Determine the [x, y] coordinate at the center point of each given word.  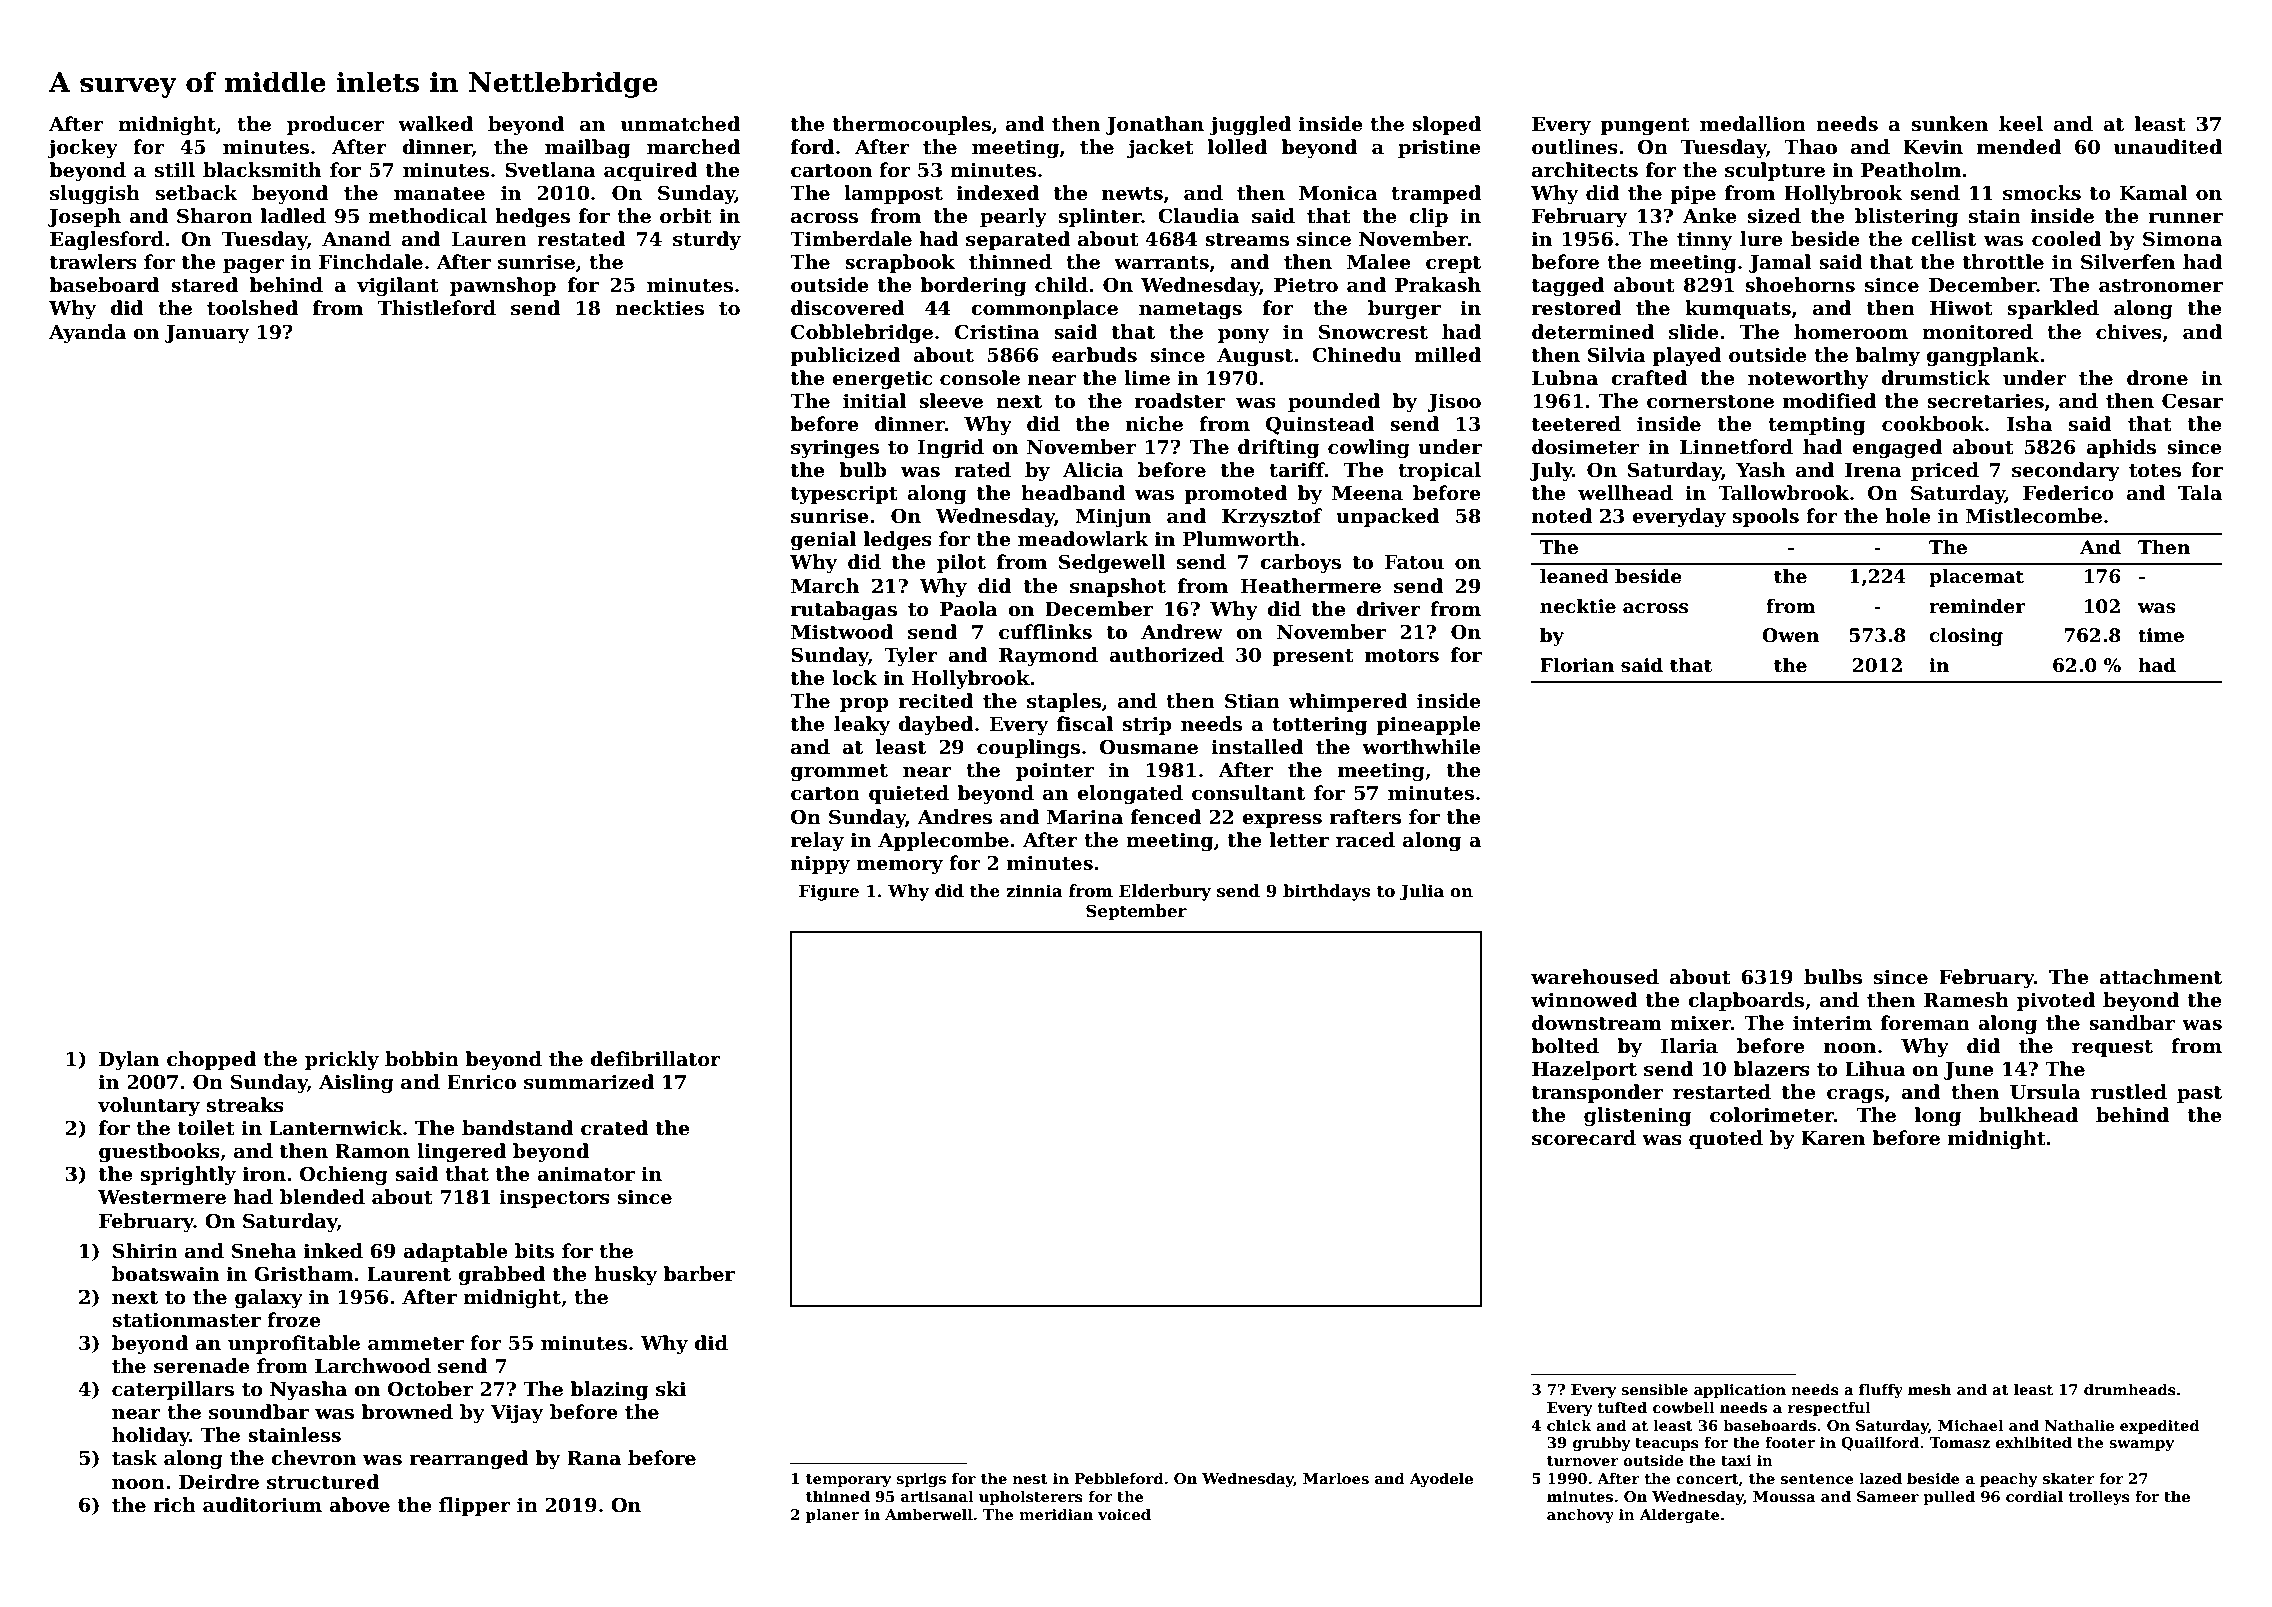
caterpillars [173, 1390]
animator [586, 1174]
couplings [1028, 748]
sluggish [95, 194]
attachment [2161, 977]
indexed [998, 193]
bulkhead [2028, 1115]
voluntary [149, 1106]
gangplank [1983, 356]
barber [699, 1274]
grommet [839, 772]
